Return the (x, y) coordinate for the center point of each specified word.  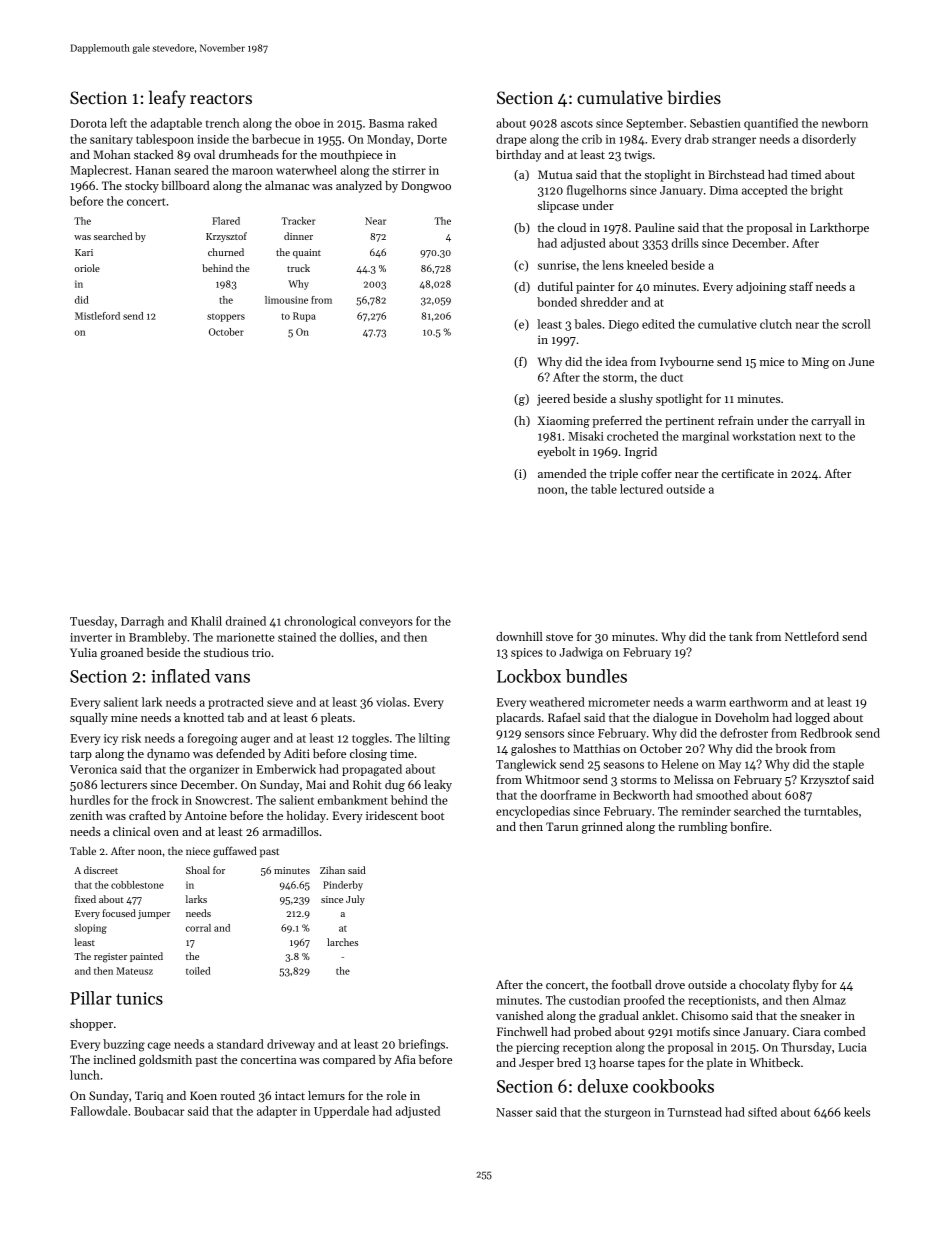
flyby (806, 986)
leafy (167, 99)
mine (124, 717)
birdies (694, 97)
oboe (307, 123)
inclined (114, 1059)
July (355, 900)
